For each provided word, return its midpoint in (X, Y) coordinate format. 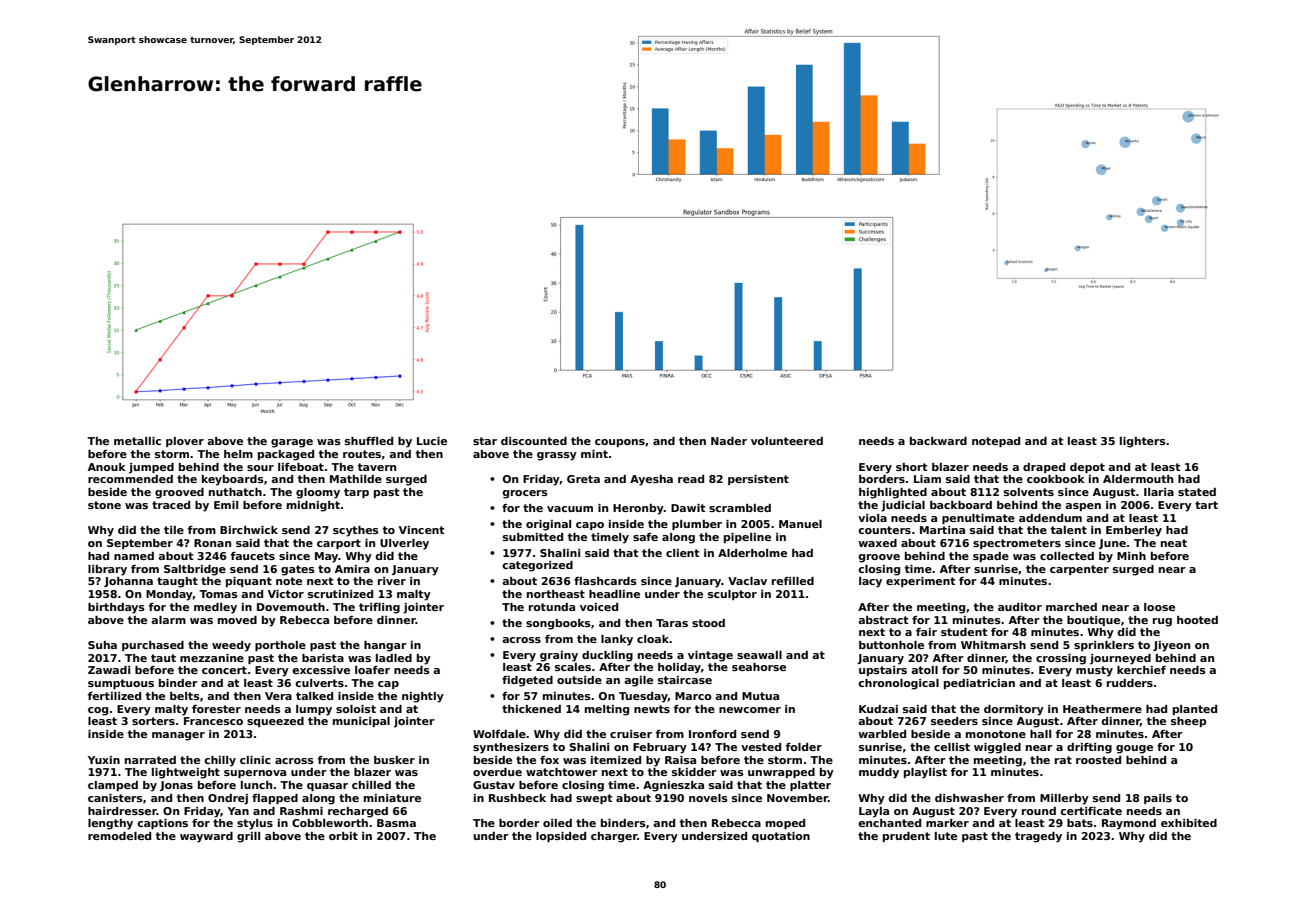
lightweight (186, 773)
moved (237, 620)
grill (248, 837)
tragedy (1038, 837)
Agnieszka (673, 786)
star (485, 441)
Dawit (688, 508)
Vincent (422, 530)
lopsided (561, 837)
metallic (137, 441)
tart (1206, 505)
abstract (883, 620)
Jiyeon (1171, 646)
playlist (925, 773)
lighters (1143, 442)
